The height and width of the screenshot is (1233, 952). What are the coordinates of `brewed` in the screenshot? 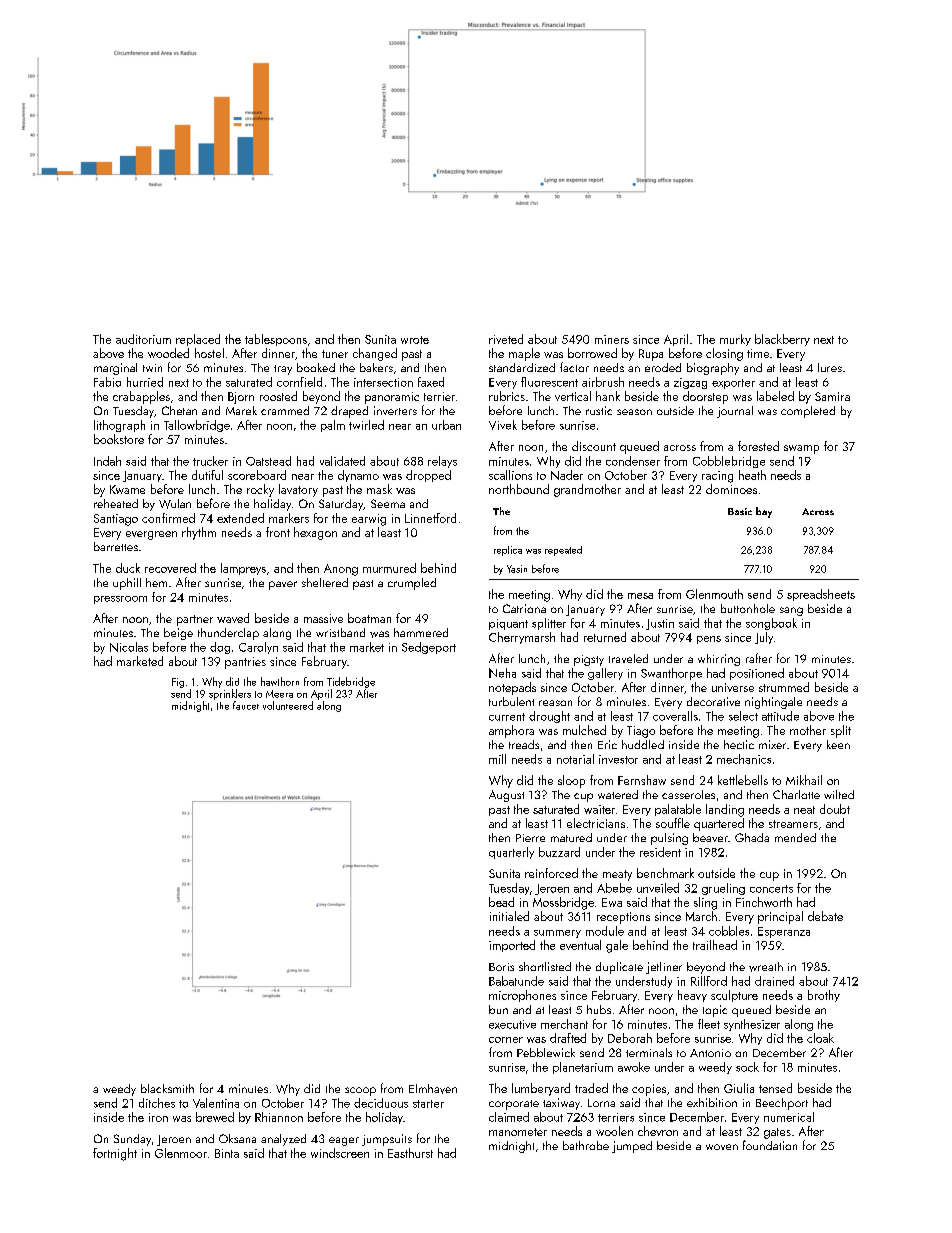 It's located at (215, 1117).
